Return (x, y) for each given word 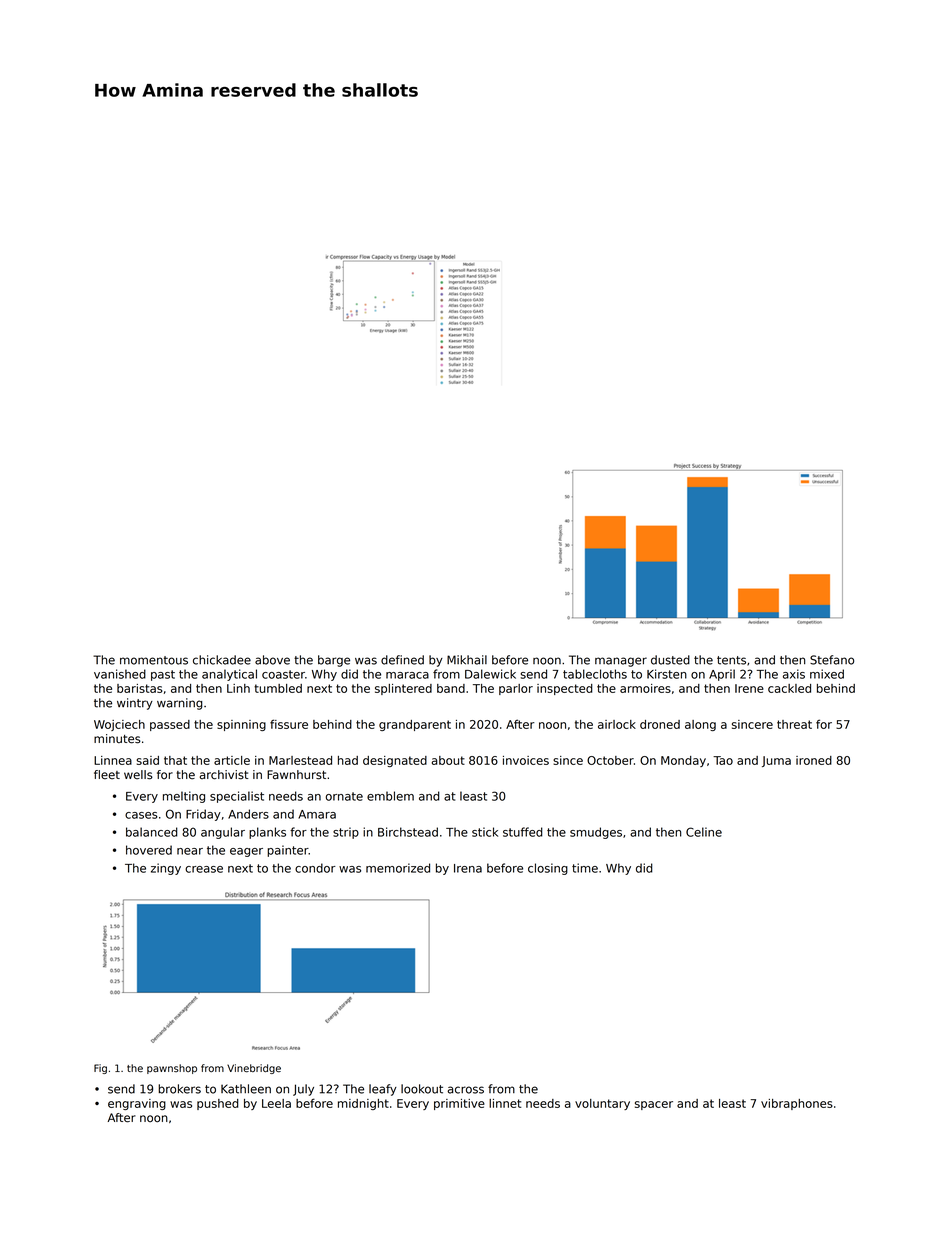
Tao (723, 760)
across (465, 1090)
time (585, 868)
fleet (107, 774)
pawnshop (172, 1069)
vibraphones (797, 1104)
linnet (505, 1103)
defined (402, 660)
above (272, 660)
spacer (654, 1105)
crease (204, 869)
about (448, 760)
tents (731, 660)
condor (315, 868)
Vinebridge (254, 1069)
